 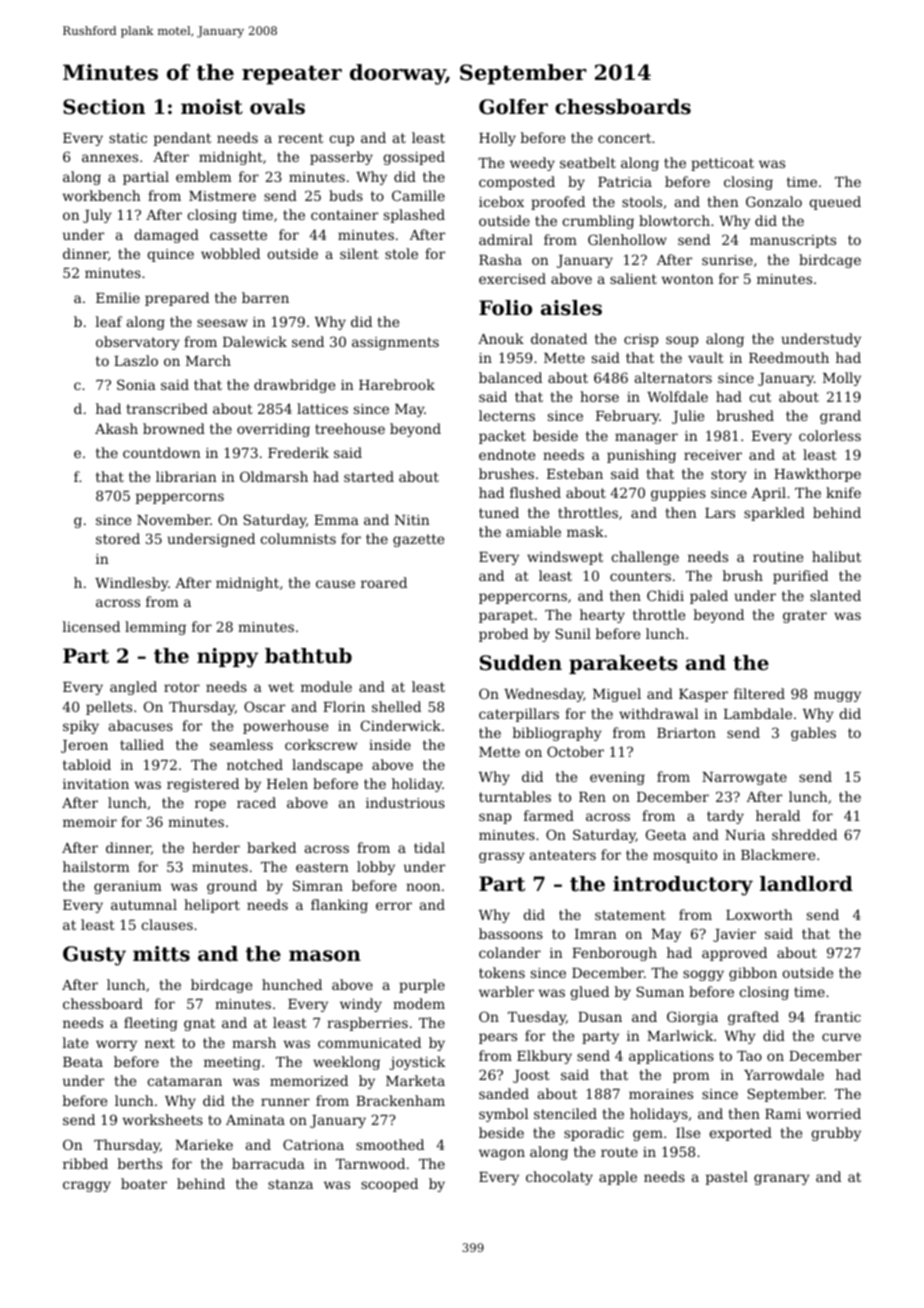 What do you see at coordinates (325, 956) in the screenshot?
I see `mason` at bounding box center [325, 956].
